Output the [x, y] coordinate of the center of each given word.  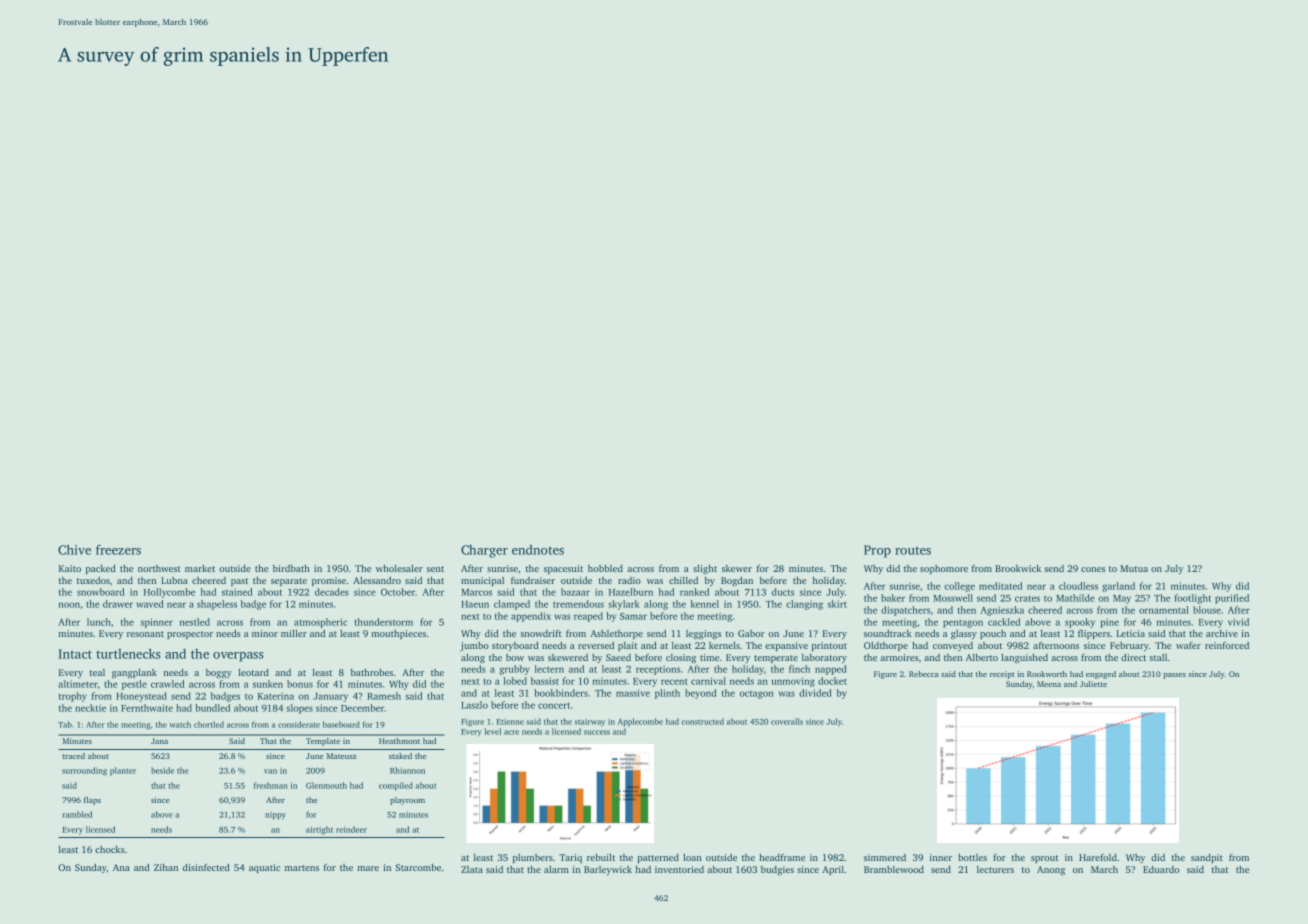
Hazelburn [631, 592]
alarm [556, 869]
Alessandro [377, 580]
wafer [1188, 645]
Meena [1049, 684]
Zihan [166, 867]
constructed [703, 721]
